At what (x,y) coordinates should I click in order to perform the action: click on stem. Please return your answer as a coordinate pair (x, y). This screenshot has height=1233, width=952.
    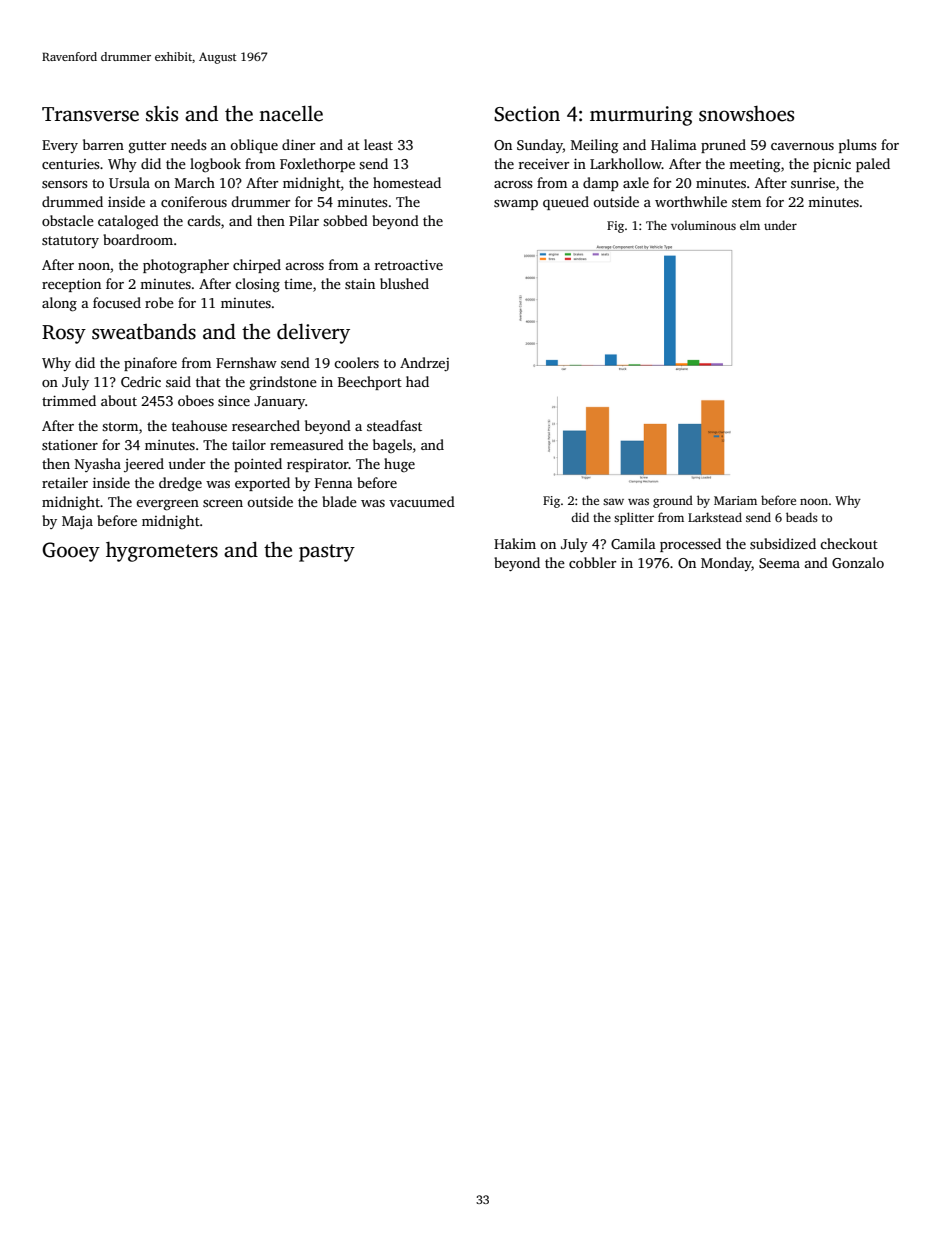
    Looking at the image, I should click on (746, 202).
